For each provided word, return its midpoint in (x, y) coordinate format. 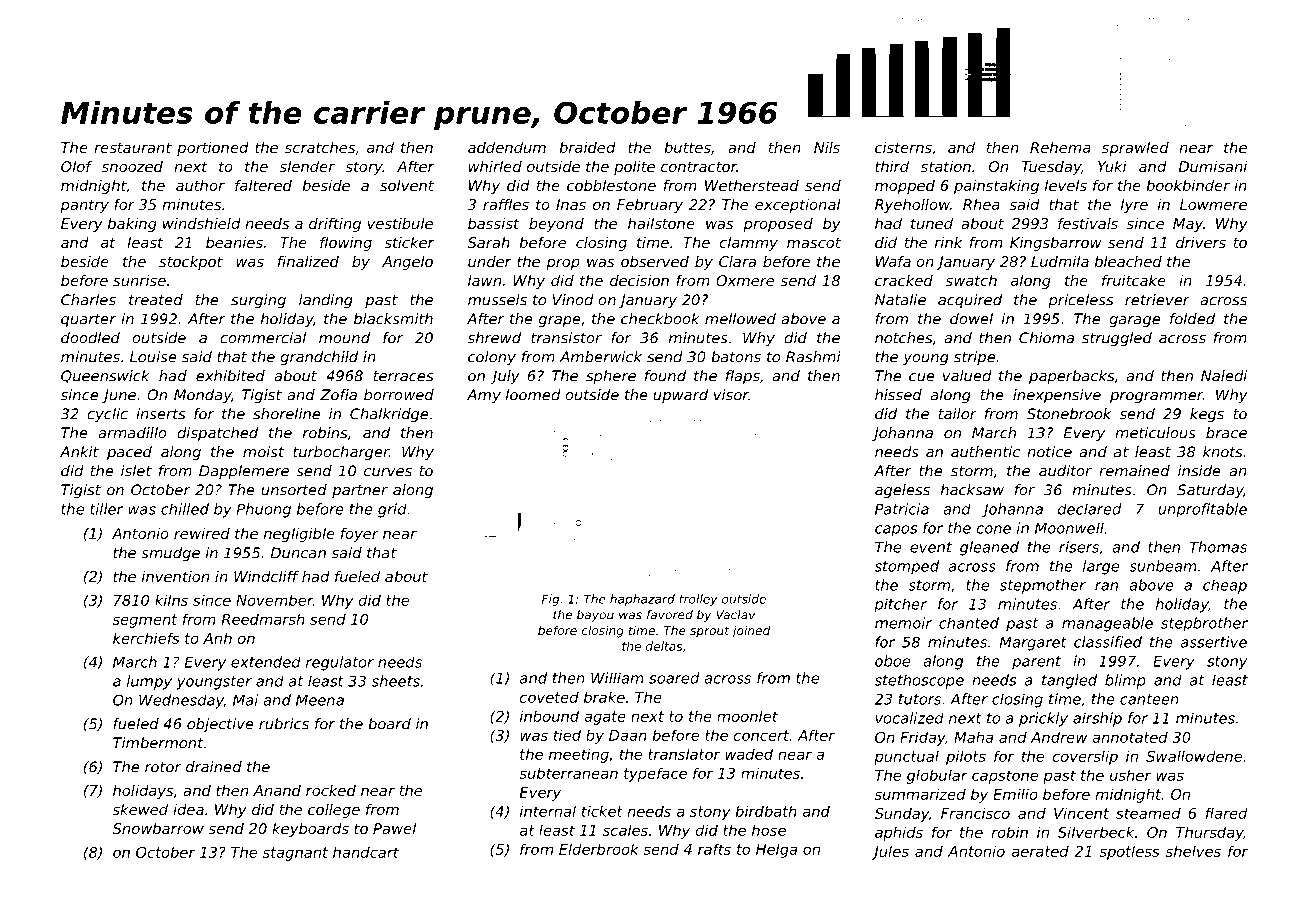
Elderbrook (599, 849)
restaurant (133, 147)
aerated (1040, 851)
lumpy (149, 682)
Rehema (1060, 147)
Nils (827, 147)
